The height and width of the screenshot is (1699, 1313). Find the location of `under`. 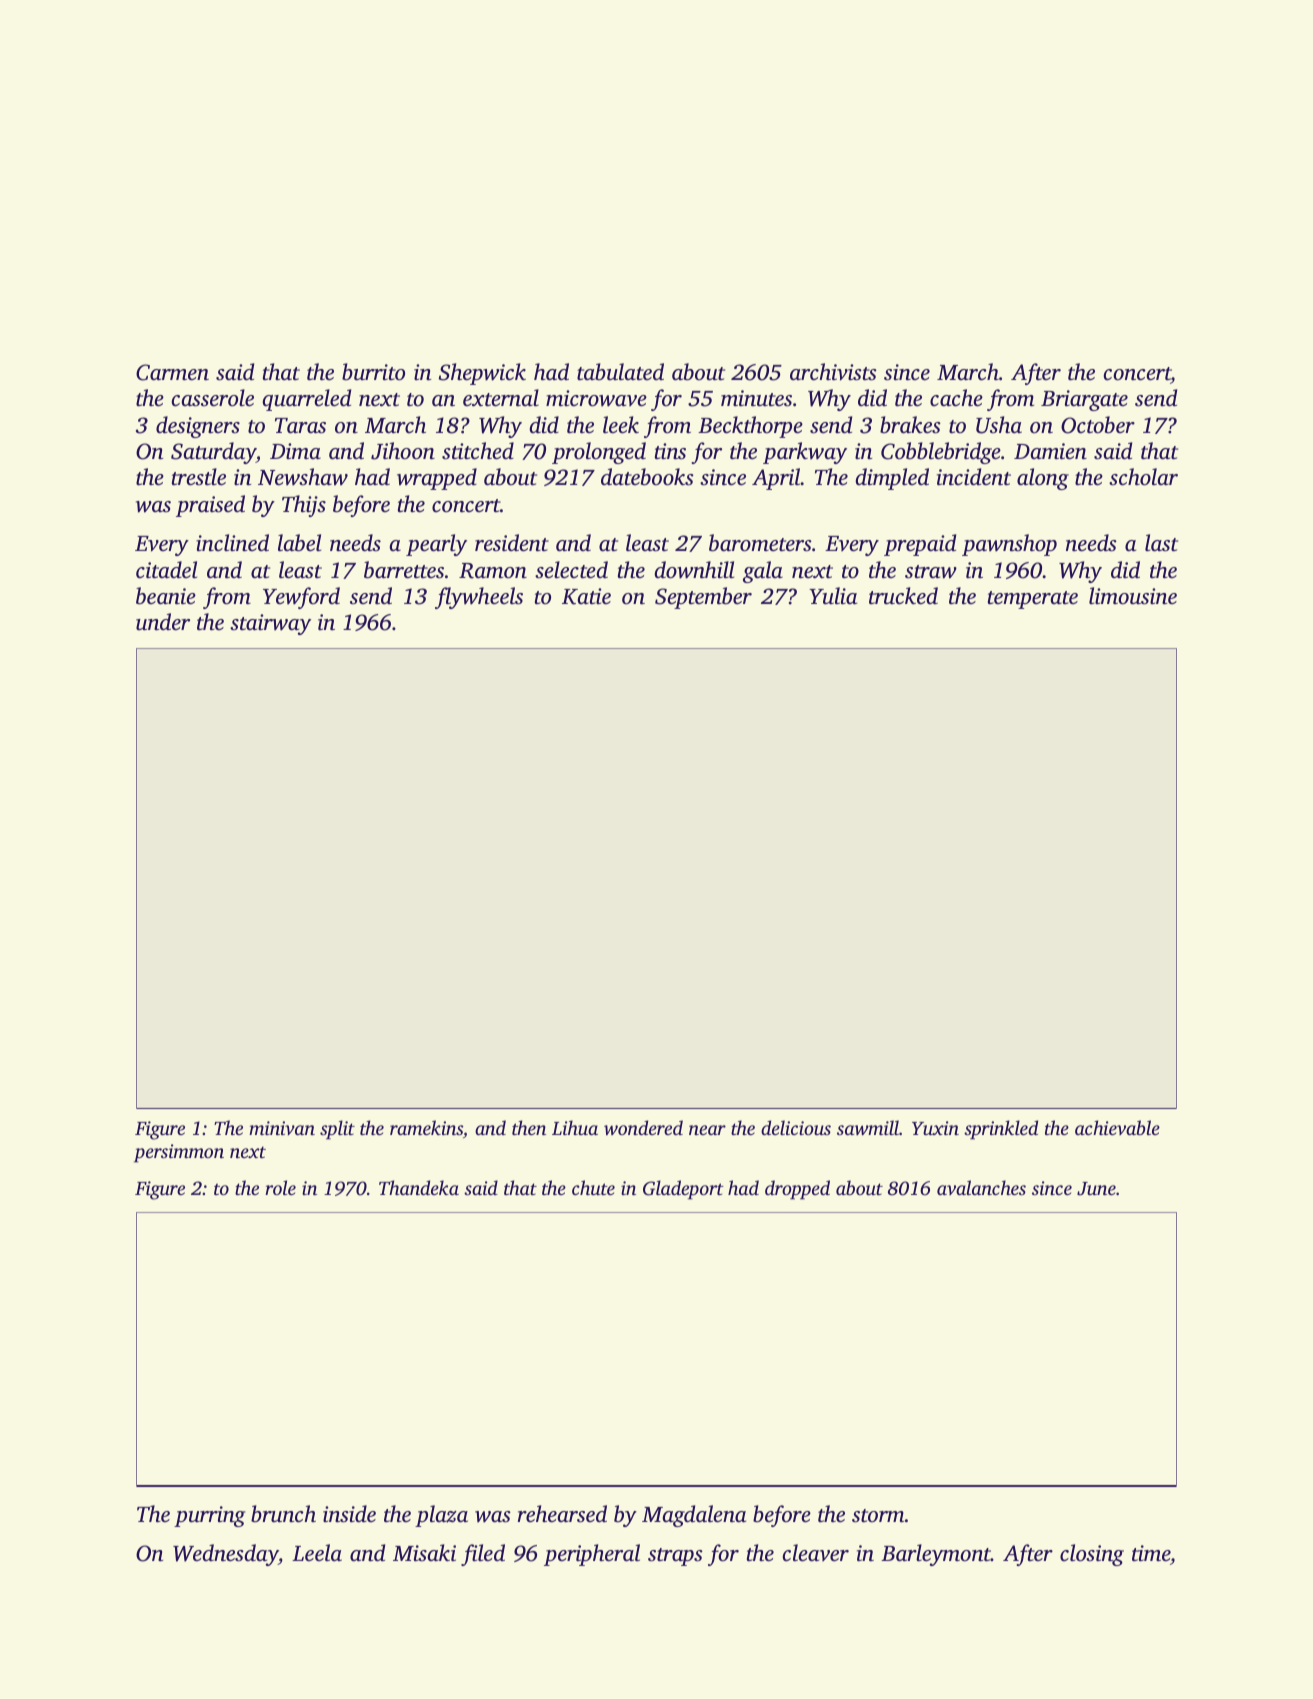

under is located at coordinates (163, 622).
